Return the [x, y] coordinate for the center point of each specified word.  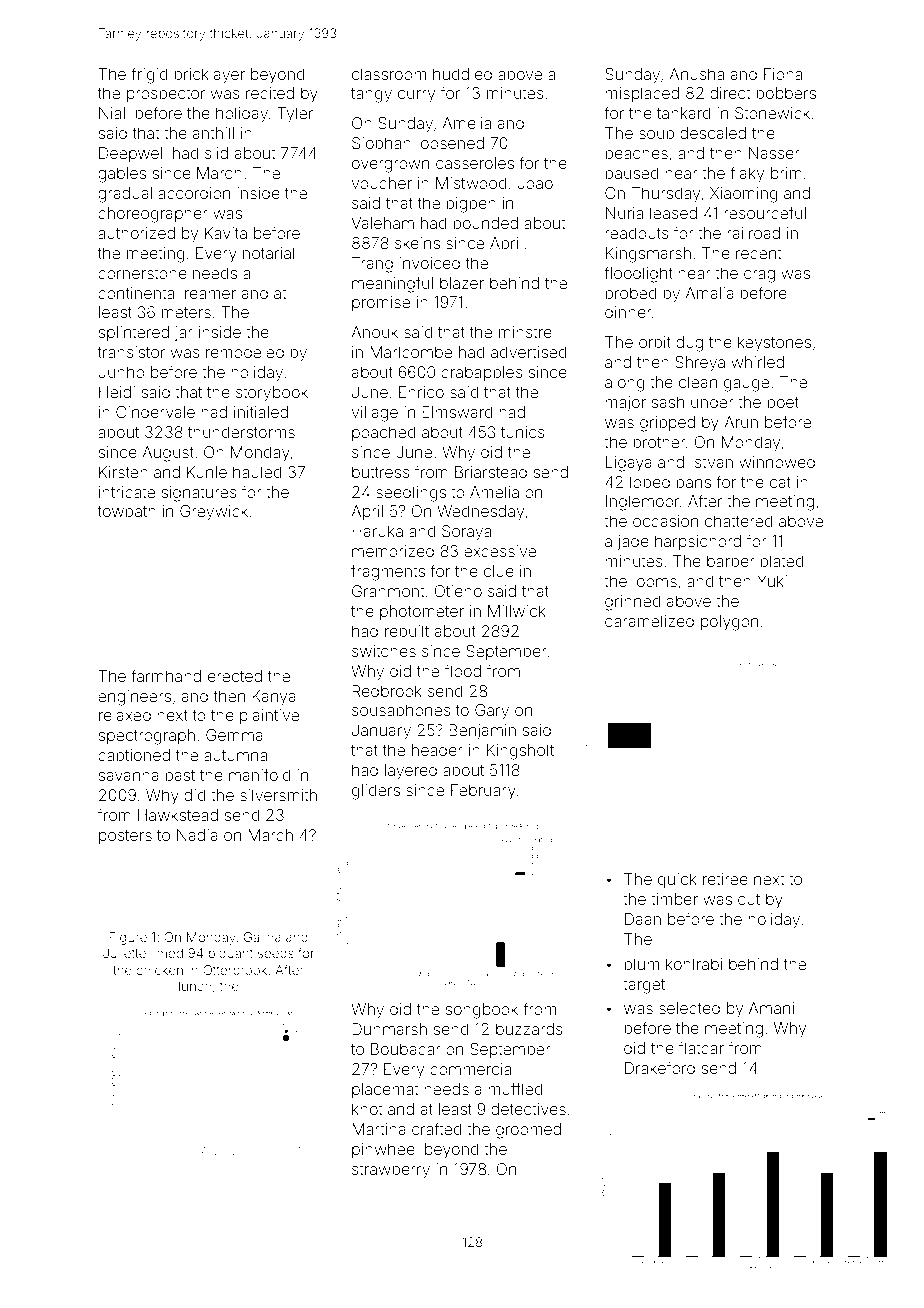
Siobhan [381, 143]
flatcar [701, 1047]
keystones [774, 344]
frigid [149, 75]
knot [367, 1109]
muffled [515, 1088]
